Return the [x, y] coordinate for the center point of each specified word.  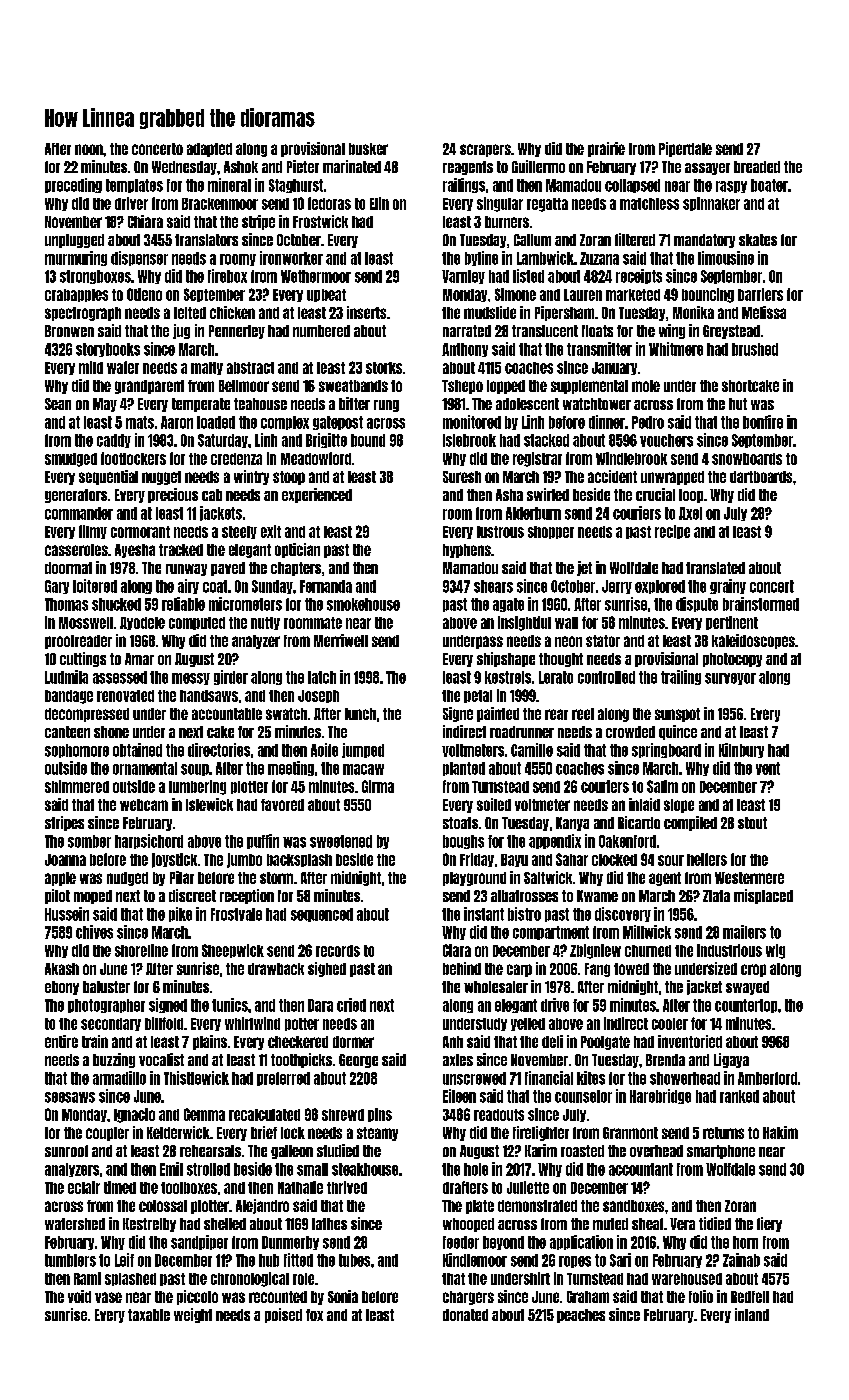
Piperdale [685, 149]
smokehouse [363, 604]
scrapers [485, 150]
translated [715, 568]
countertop [746, 1006]
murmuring [76, 258]
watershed [75, 1224]
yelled [528, 1024]
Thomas [66, 604]
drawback [276, 969]
